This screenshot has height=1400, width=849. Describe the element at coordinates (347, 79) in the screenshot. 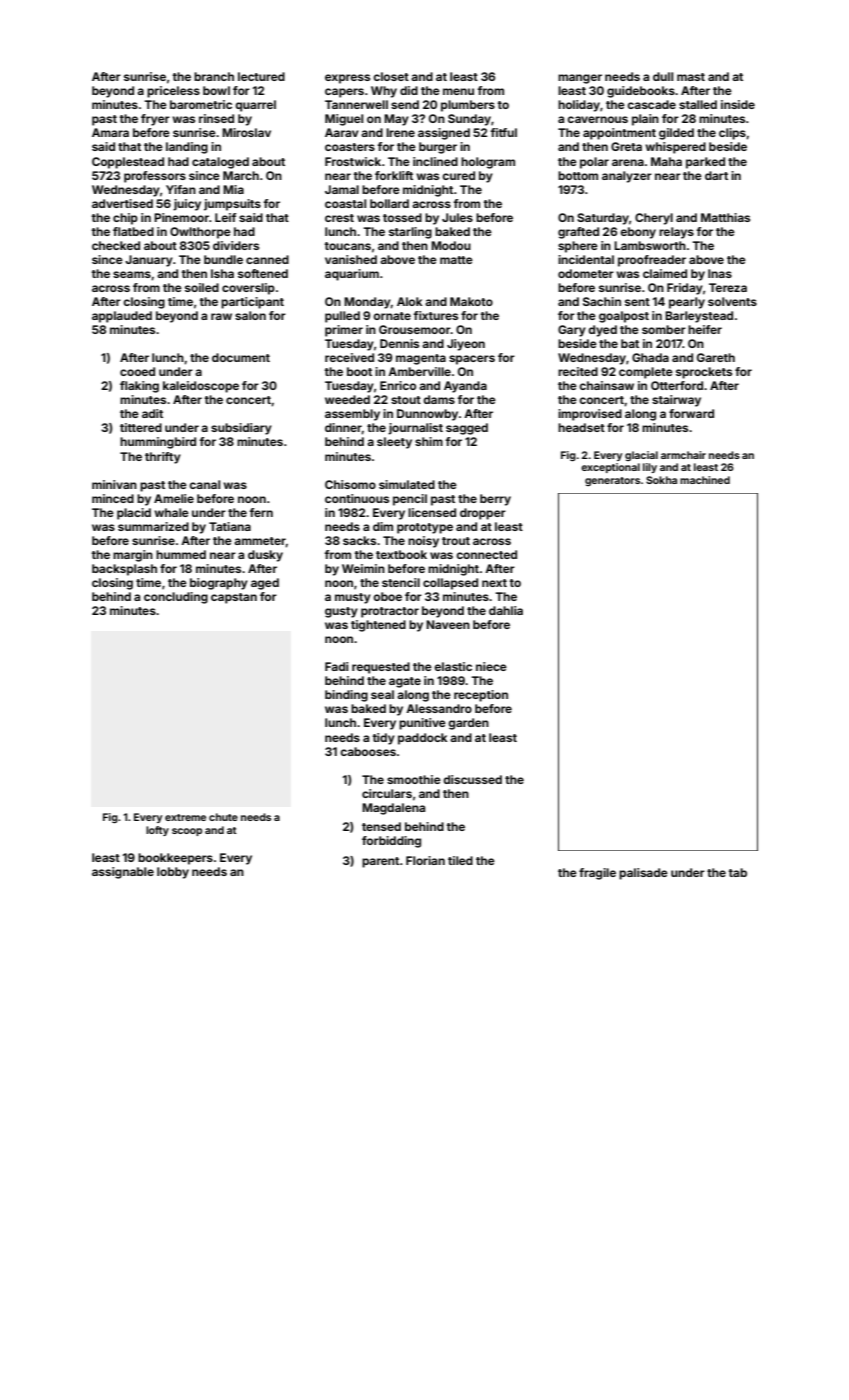

I see `express` at that location.
